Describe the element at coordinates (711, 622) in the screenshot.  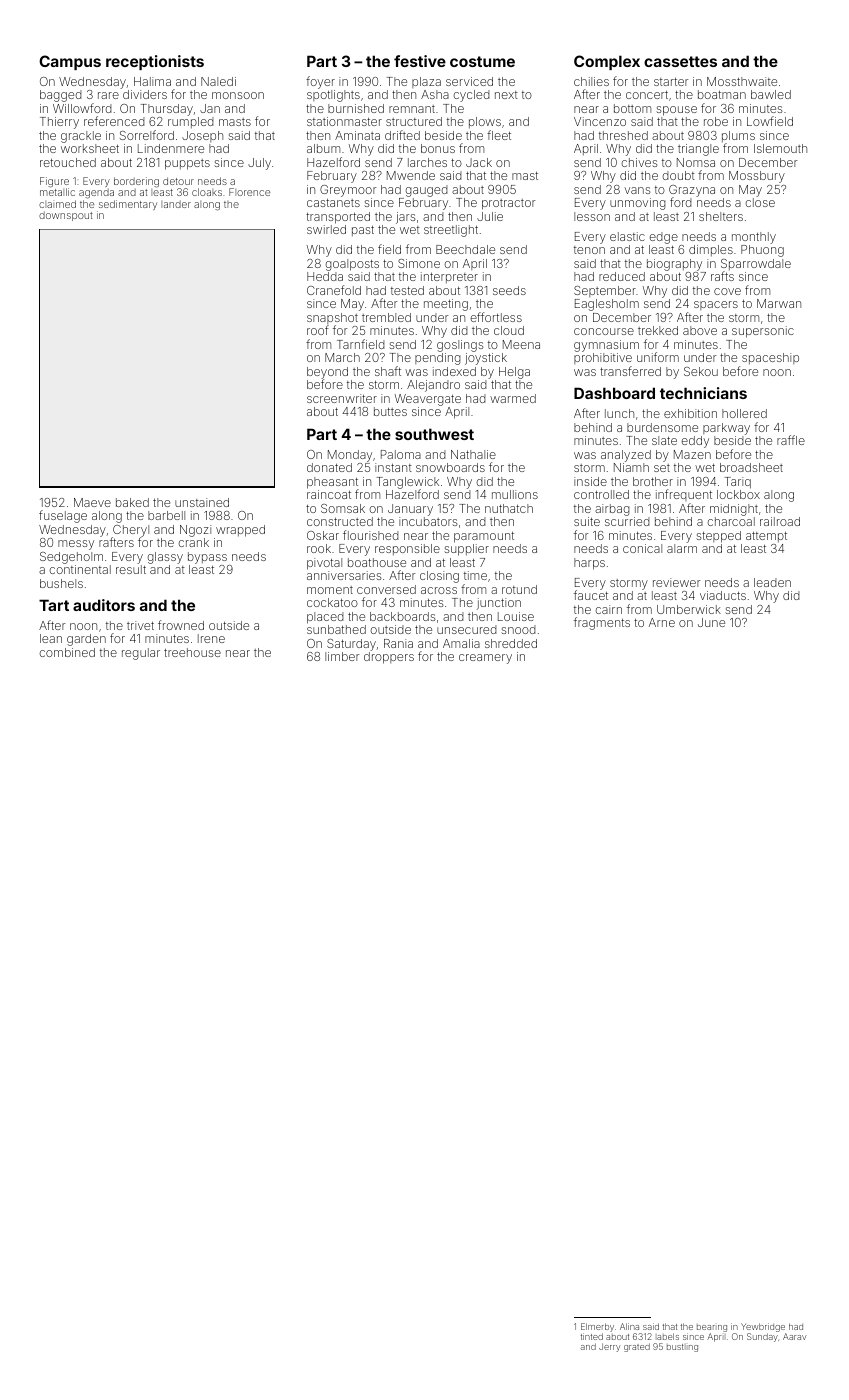
I see `June` at that location.
